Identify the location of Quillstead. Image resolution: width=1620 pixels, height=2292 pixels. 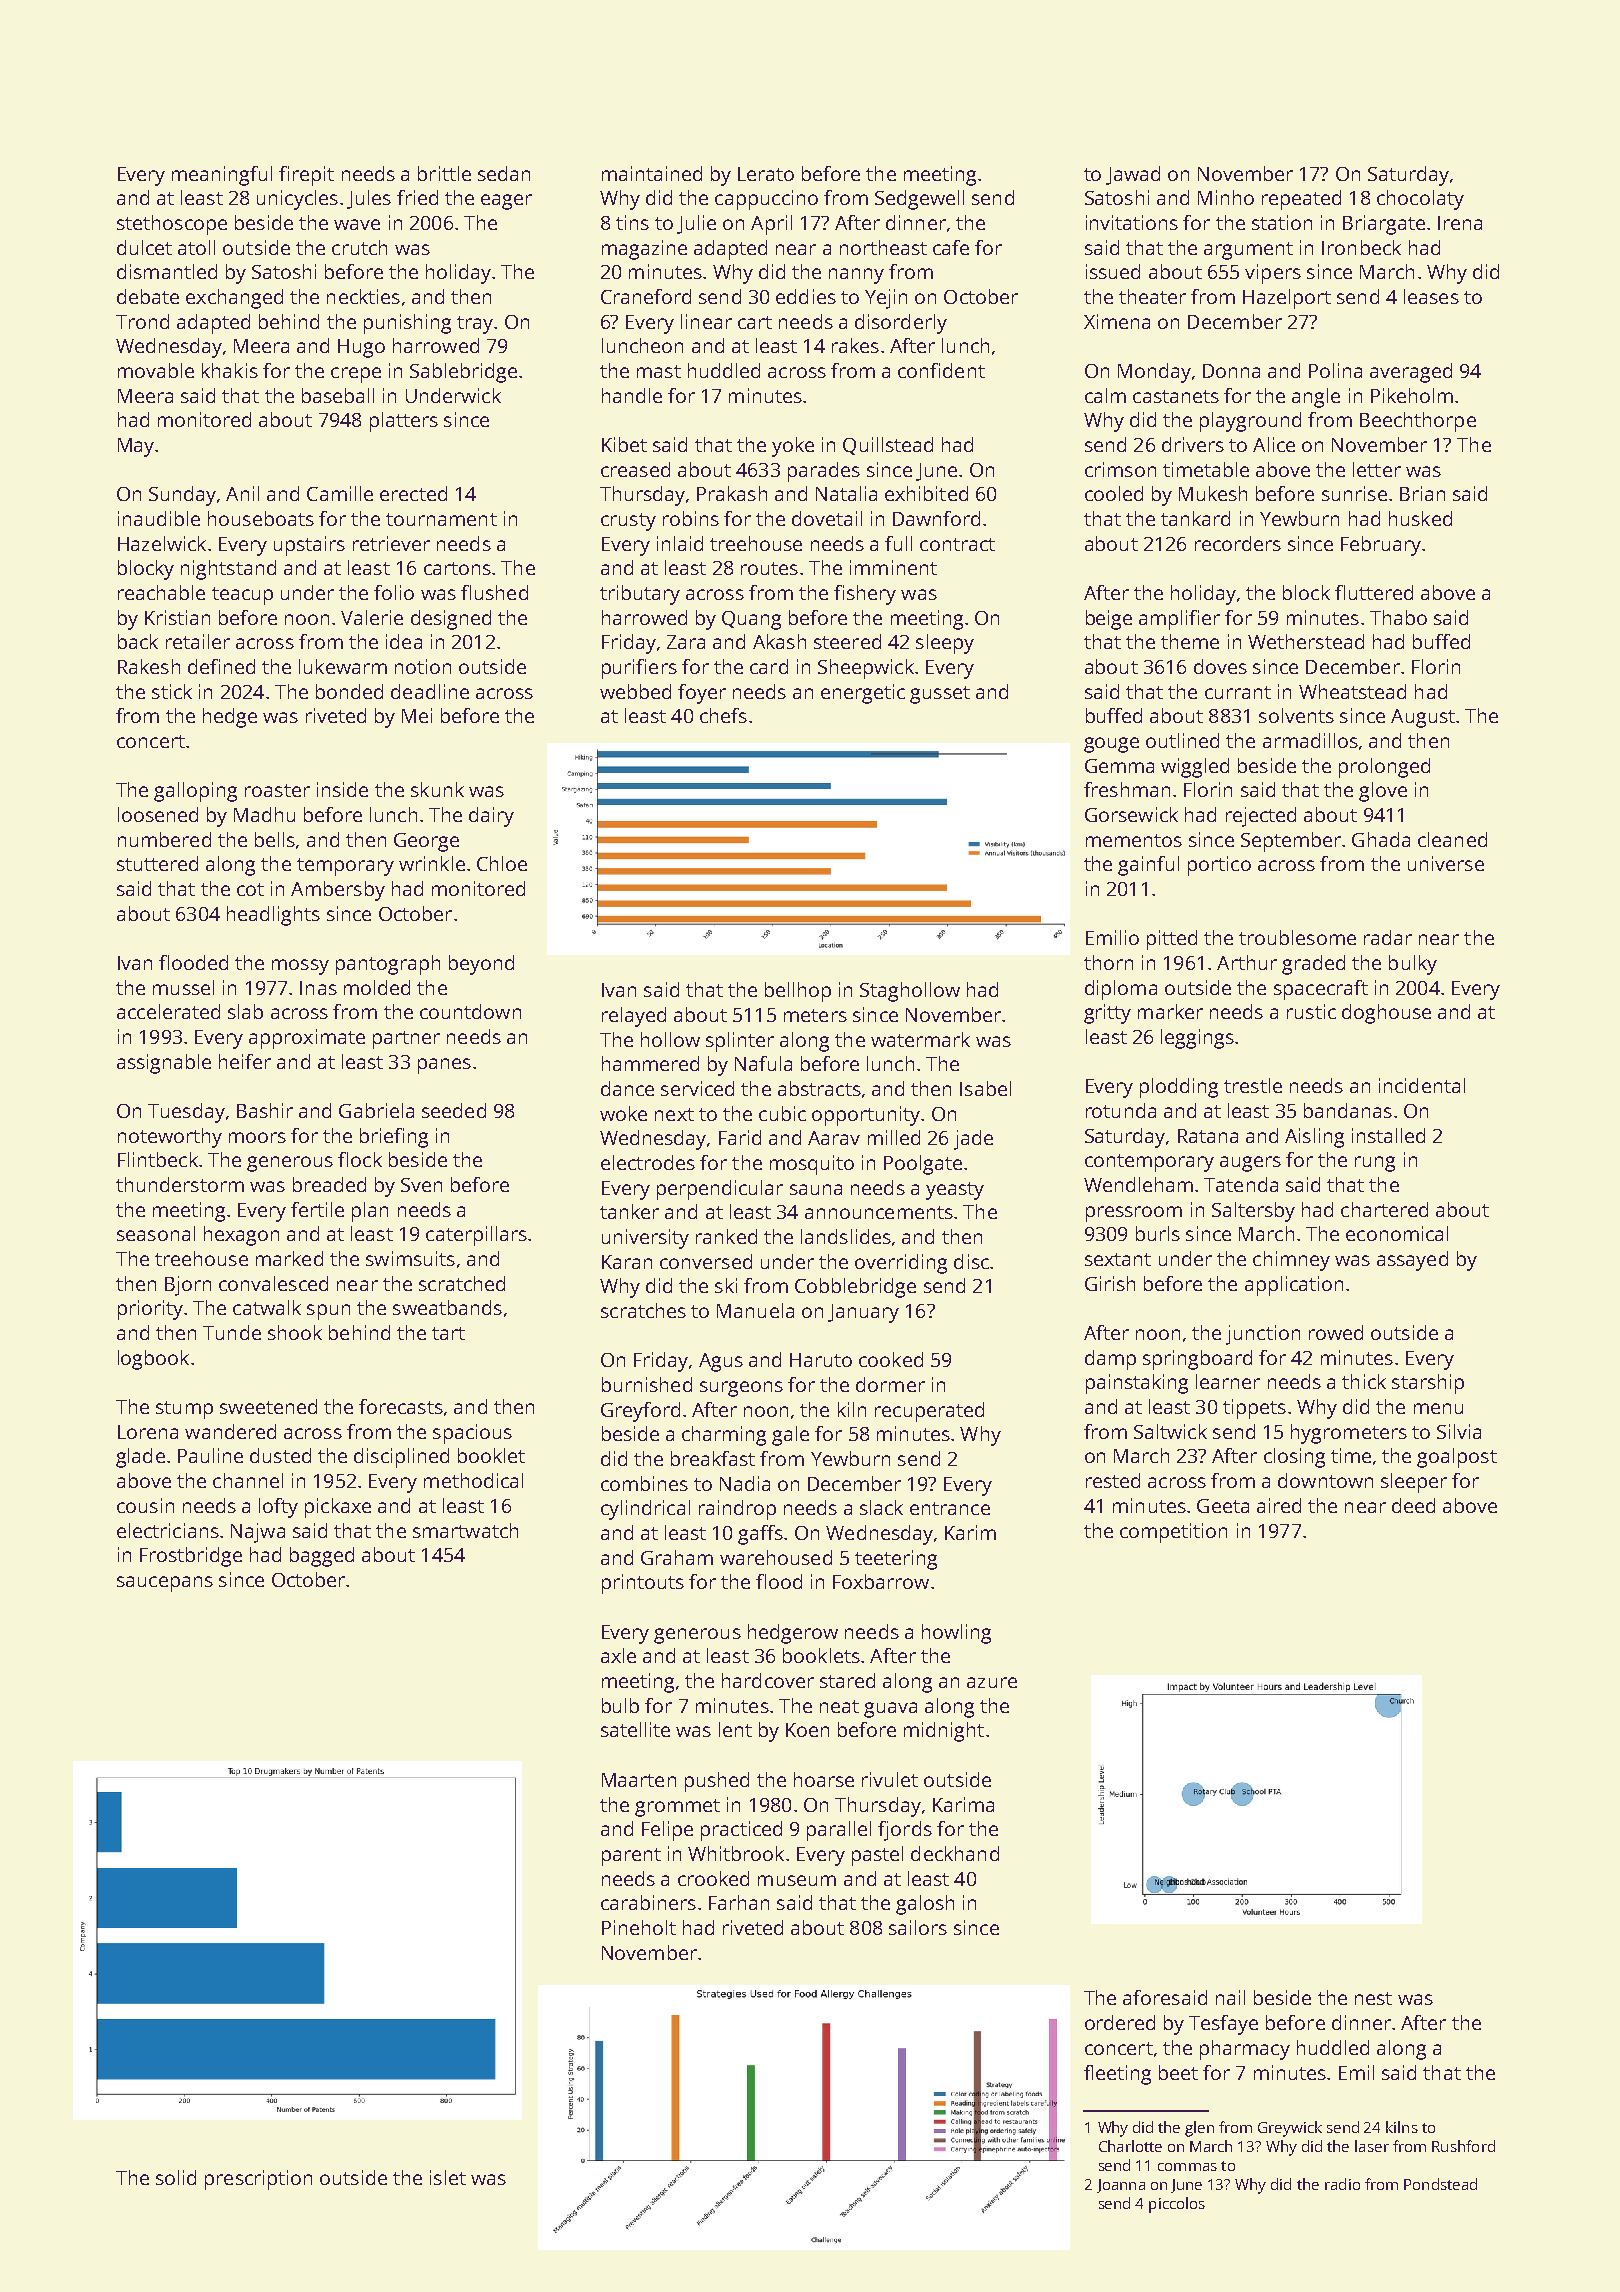
(888, 446).
